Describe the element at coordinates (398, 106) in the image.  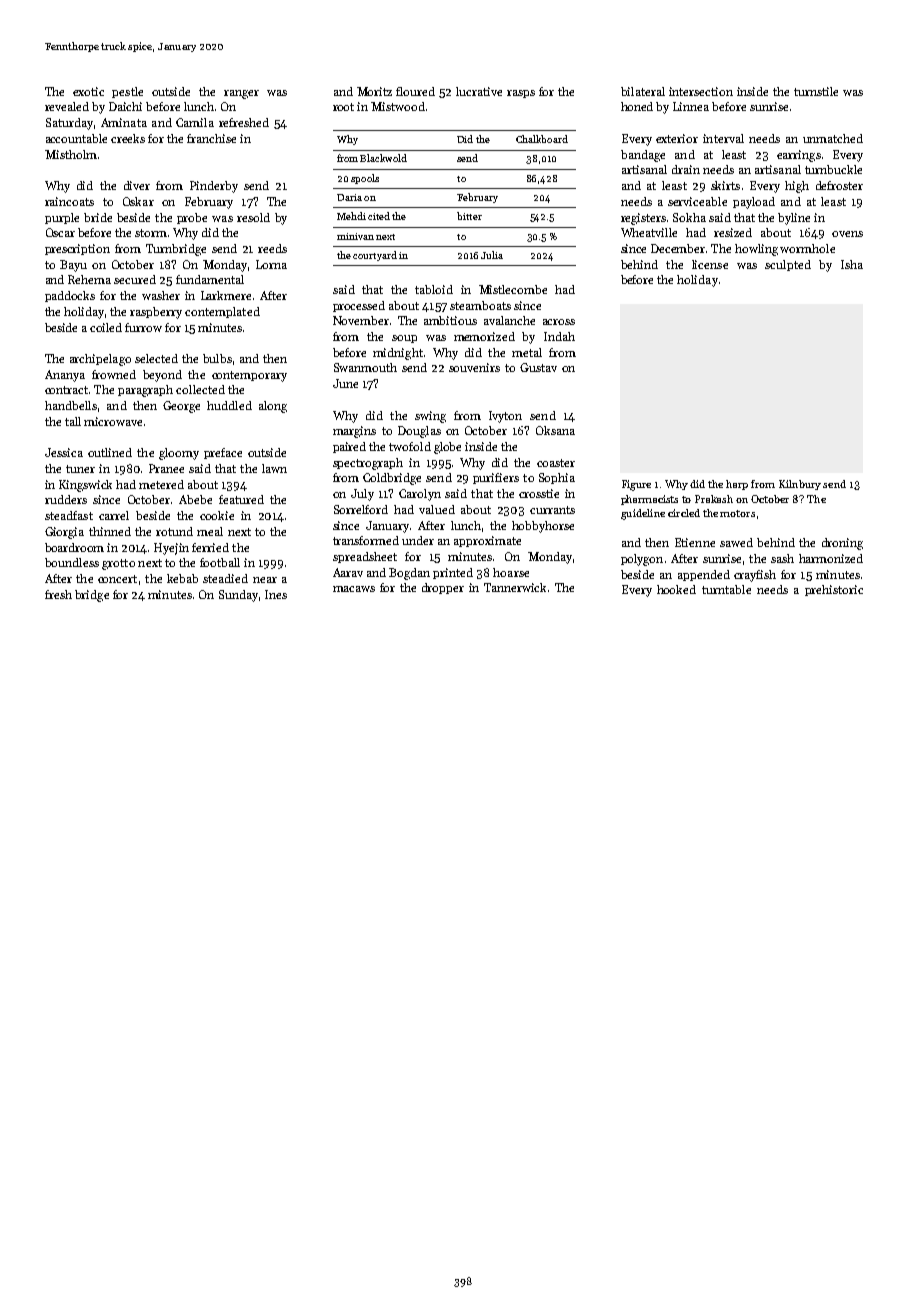
I see `Mistwood` at that location.
